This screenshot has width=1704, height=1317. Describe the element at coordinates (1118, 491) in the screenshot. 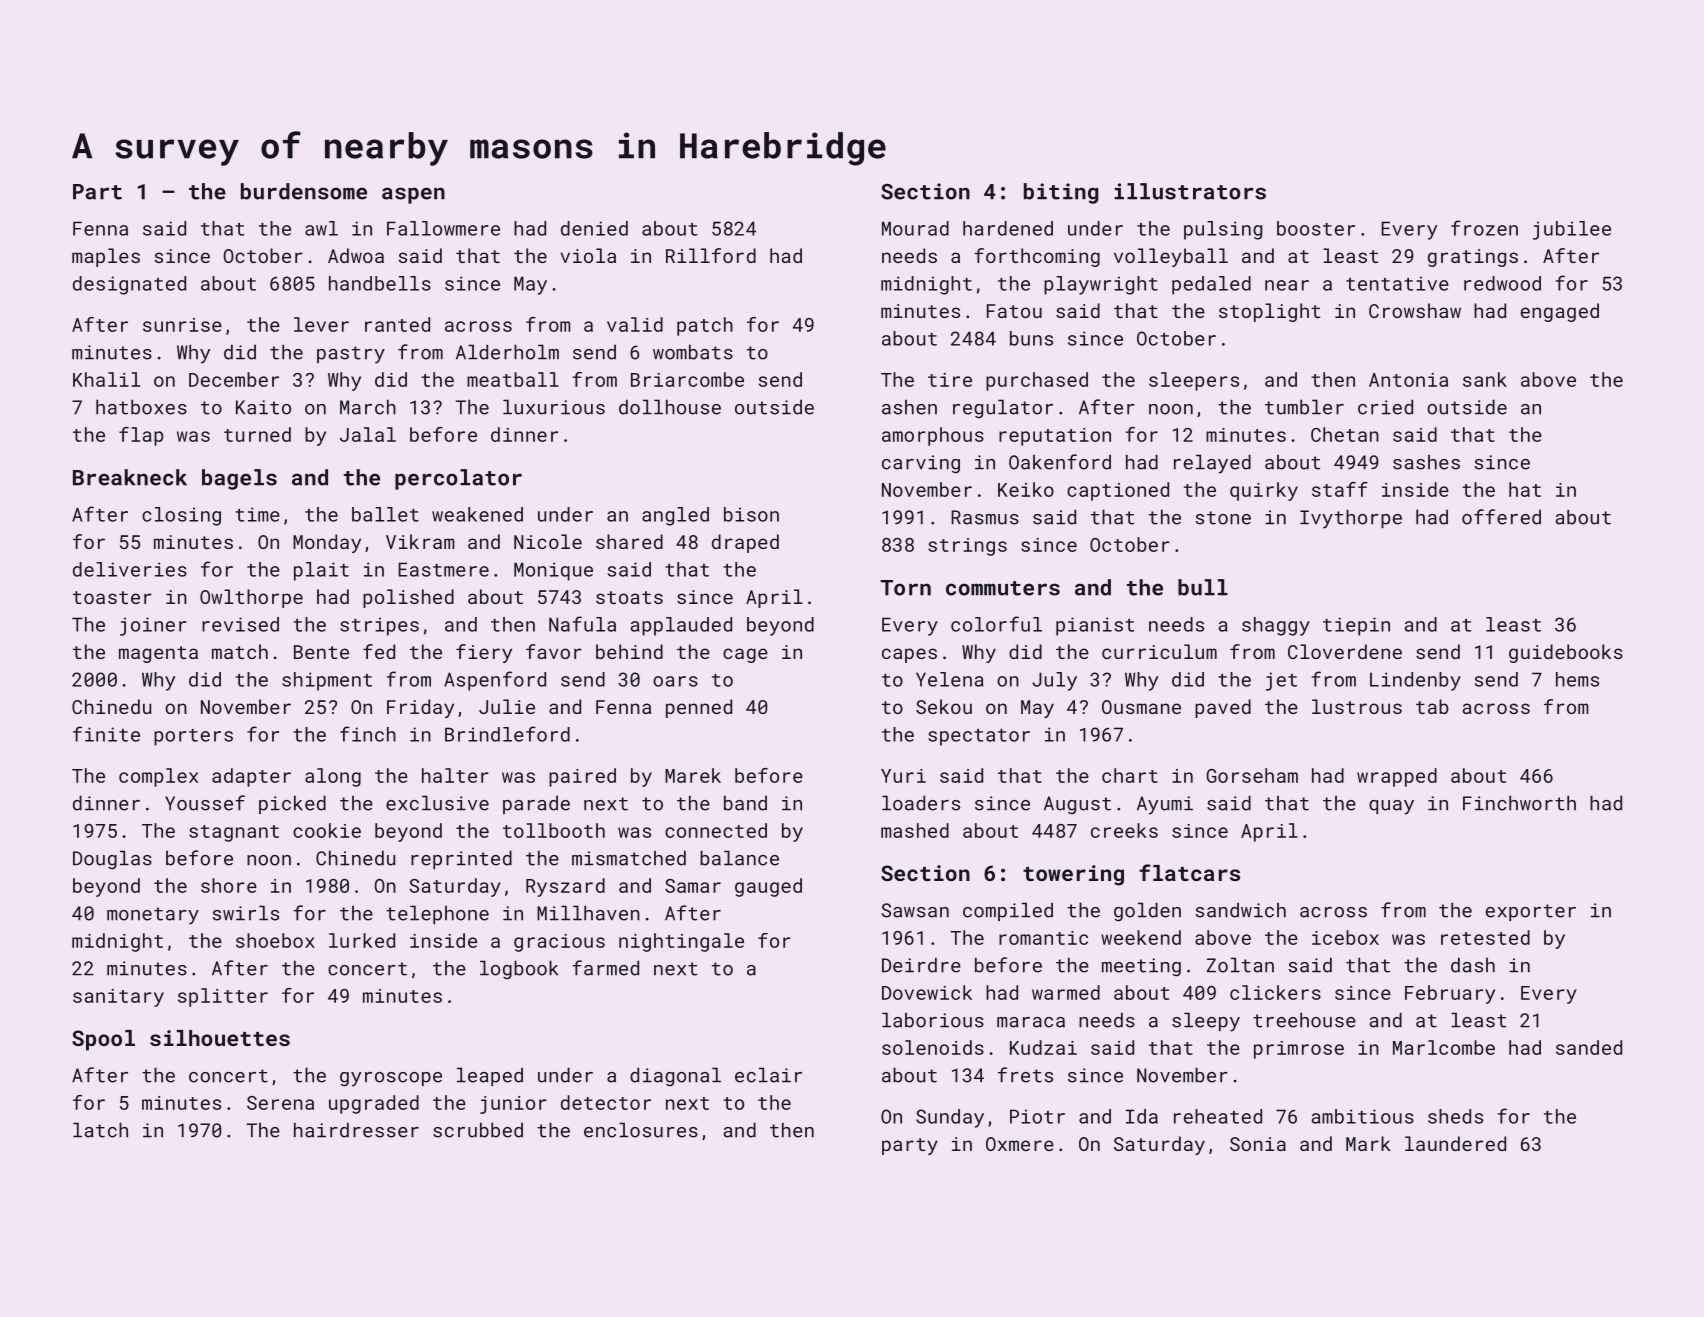

I see `captioned` at that location.
